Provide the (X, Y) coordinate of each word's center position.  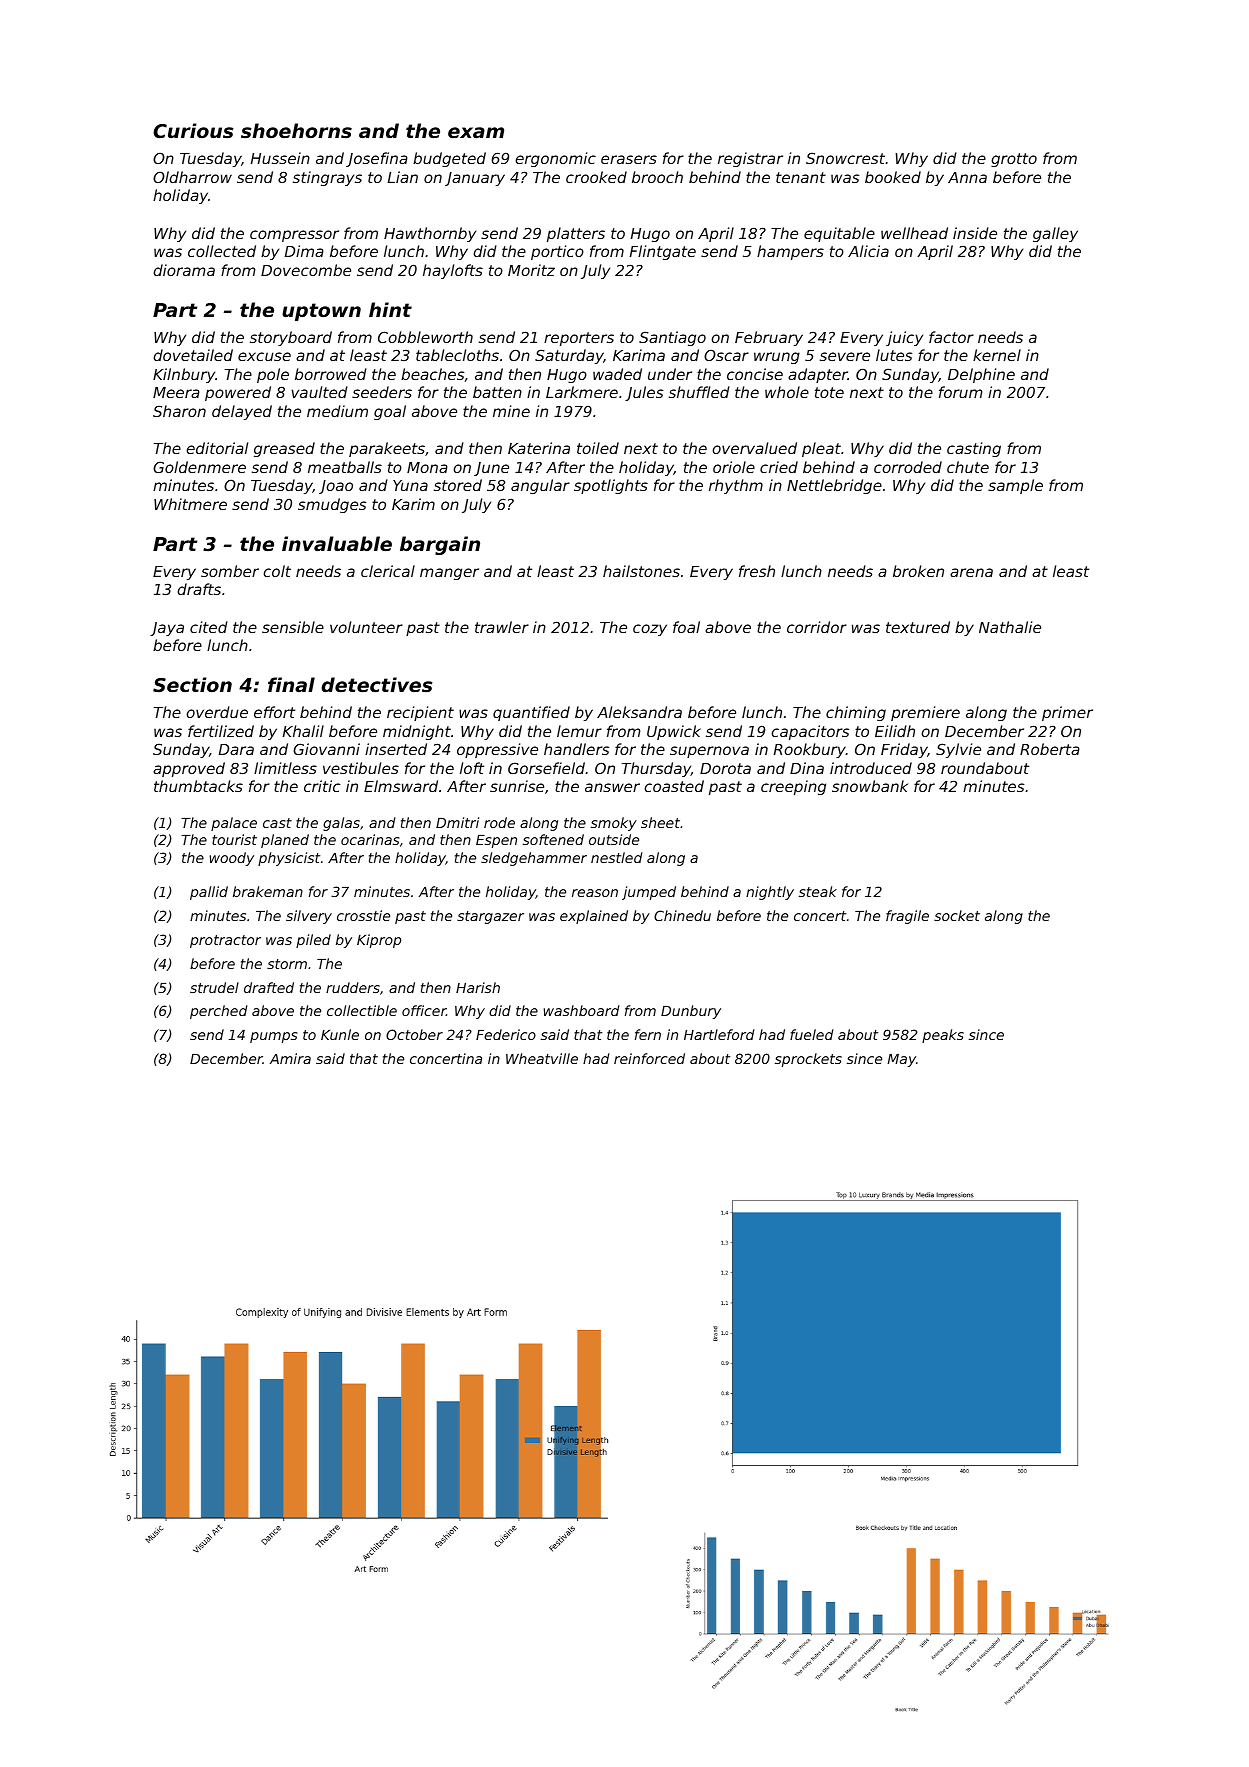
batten (497, 392)
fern (648, 1034)
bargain (440, 545)
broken (918, 571)
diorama (184, 270)
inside (975, 233)
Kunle (340, 1034)
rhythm (736, 486)
